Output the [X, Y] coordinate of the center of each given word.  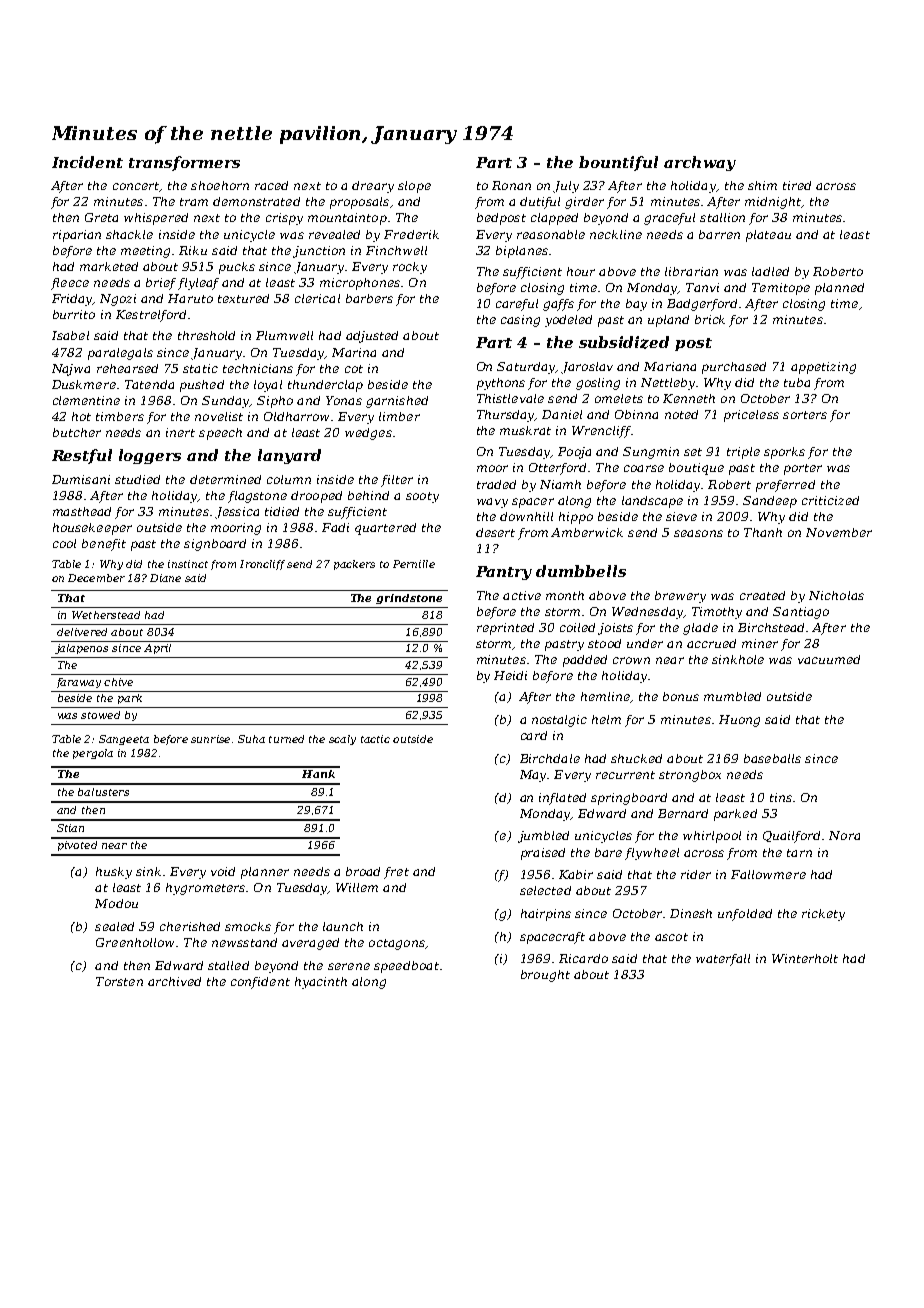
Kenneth [689, 398]
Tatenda [149, 384]
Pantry [504, 573]
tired [797, 185]
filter [397, 481]
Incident [87, 162]
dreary [373, 187]
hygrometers [205, 889]
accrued [711, 643]
